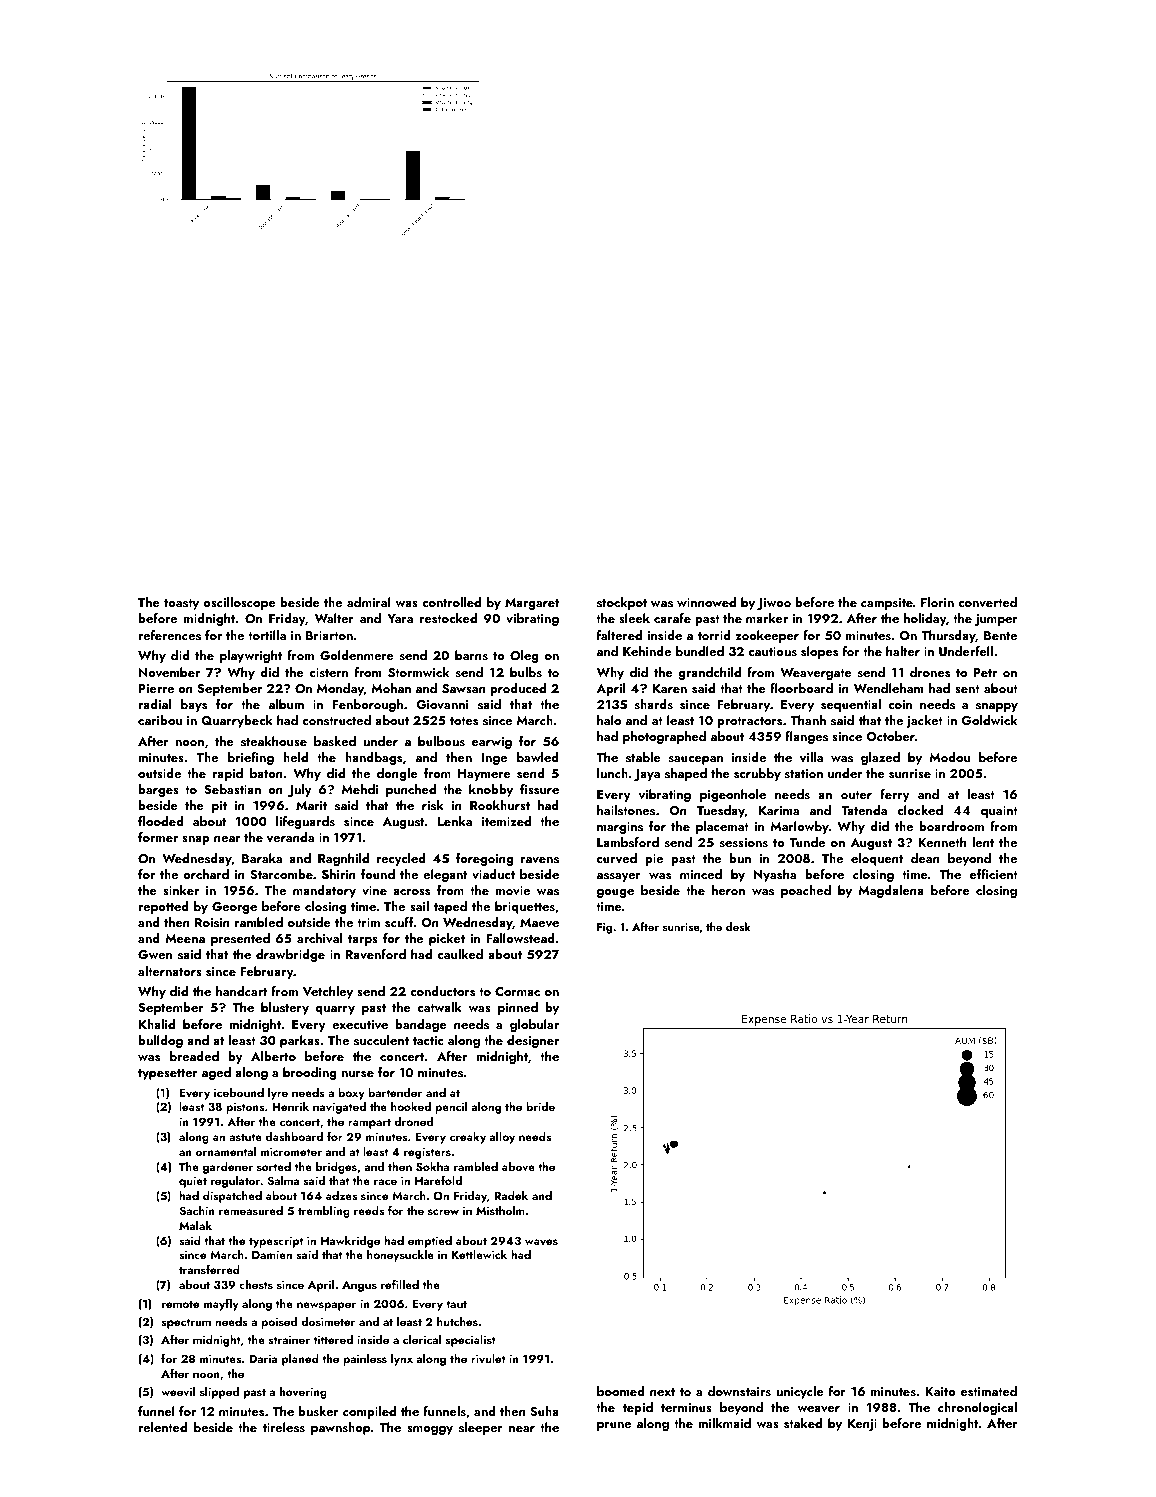  Describe the element at coordinates (621, 1391) in the screenshot. I see `boomed` at that location.
